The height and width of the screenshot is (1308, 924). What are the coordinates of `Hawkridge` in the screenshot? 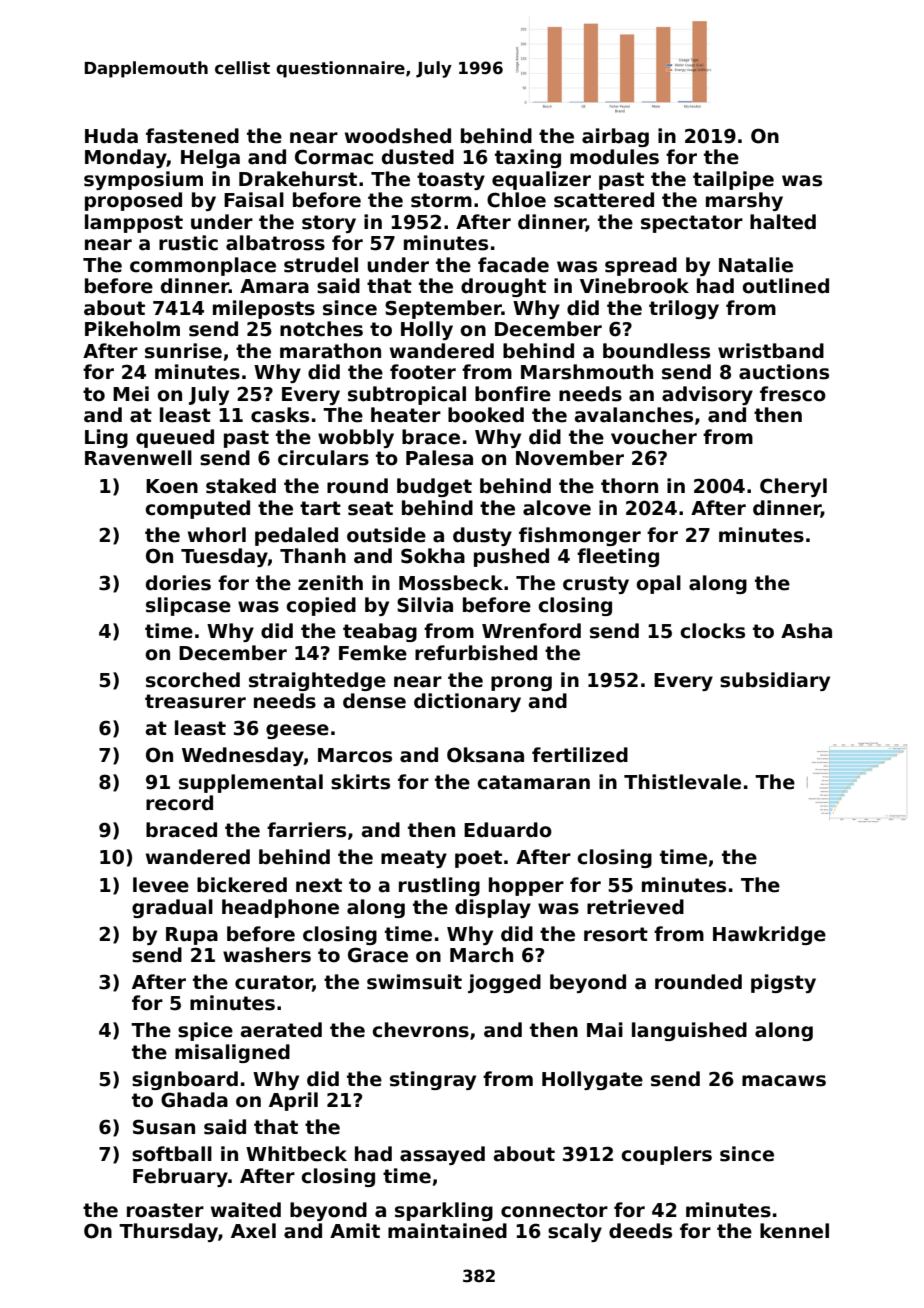 It's located at (769, 935).
